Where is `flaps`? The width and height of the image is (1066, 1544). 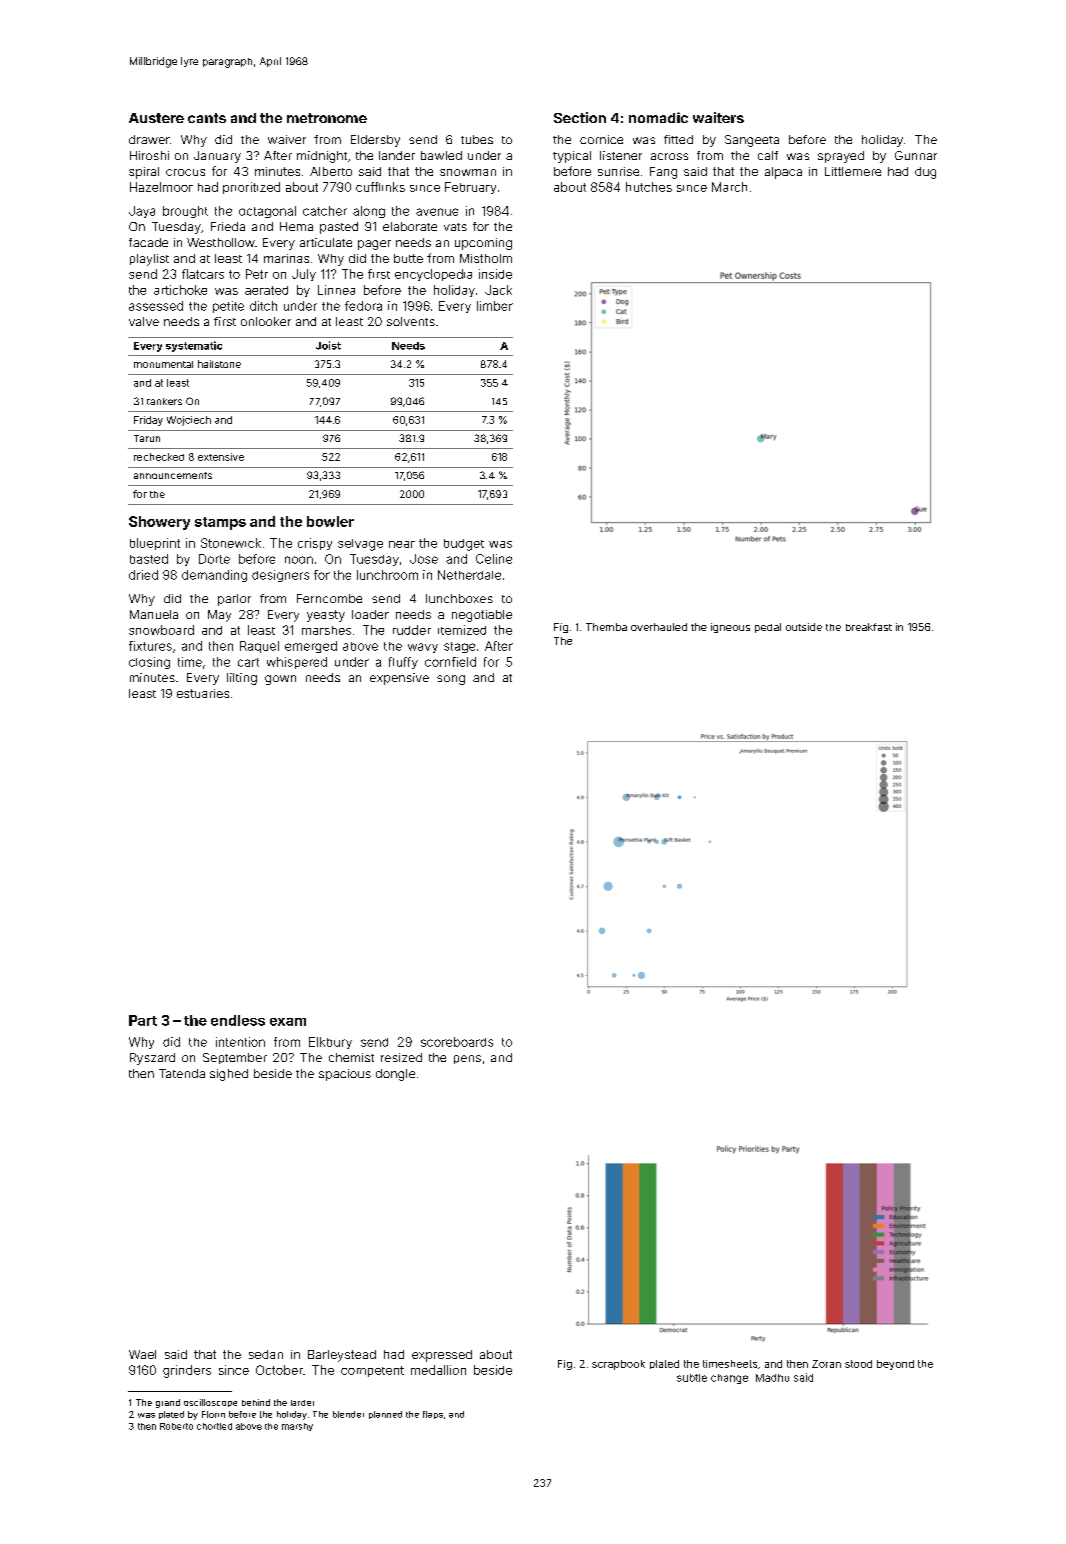
flaps is located at coordinates (433, 1415).
